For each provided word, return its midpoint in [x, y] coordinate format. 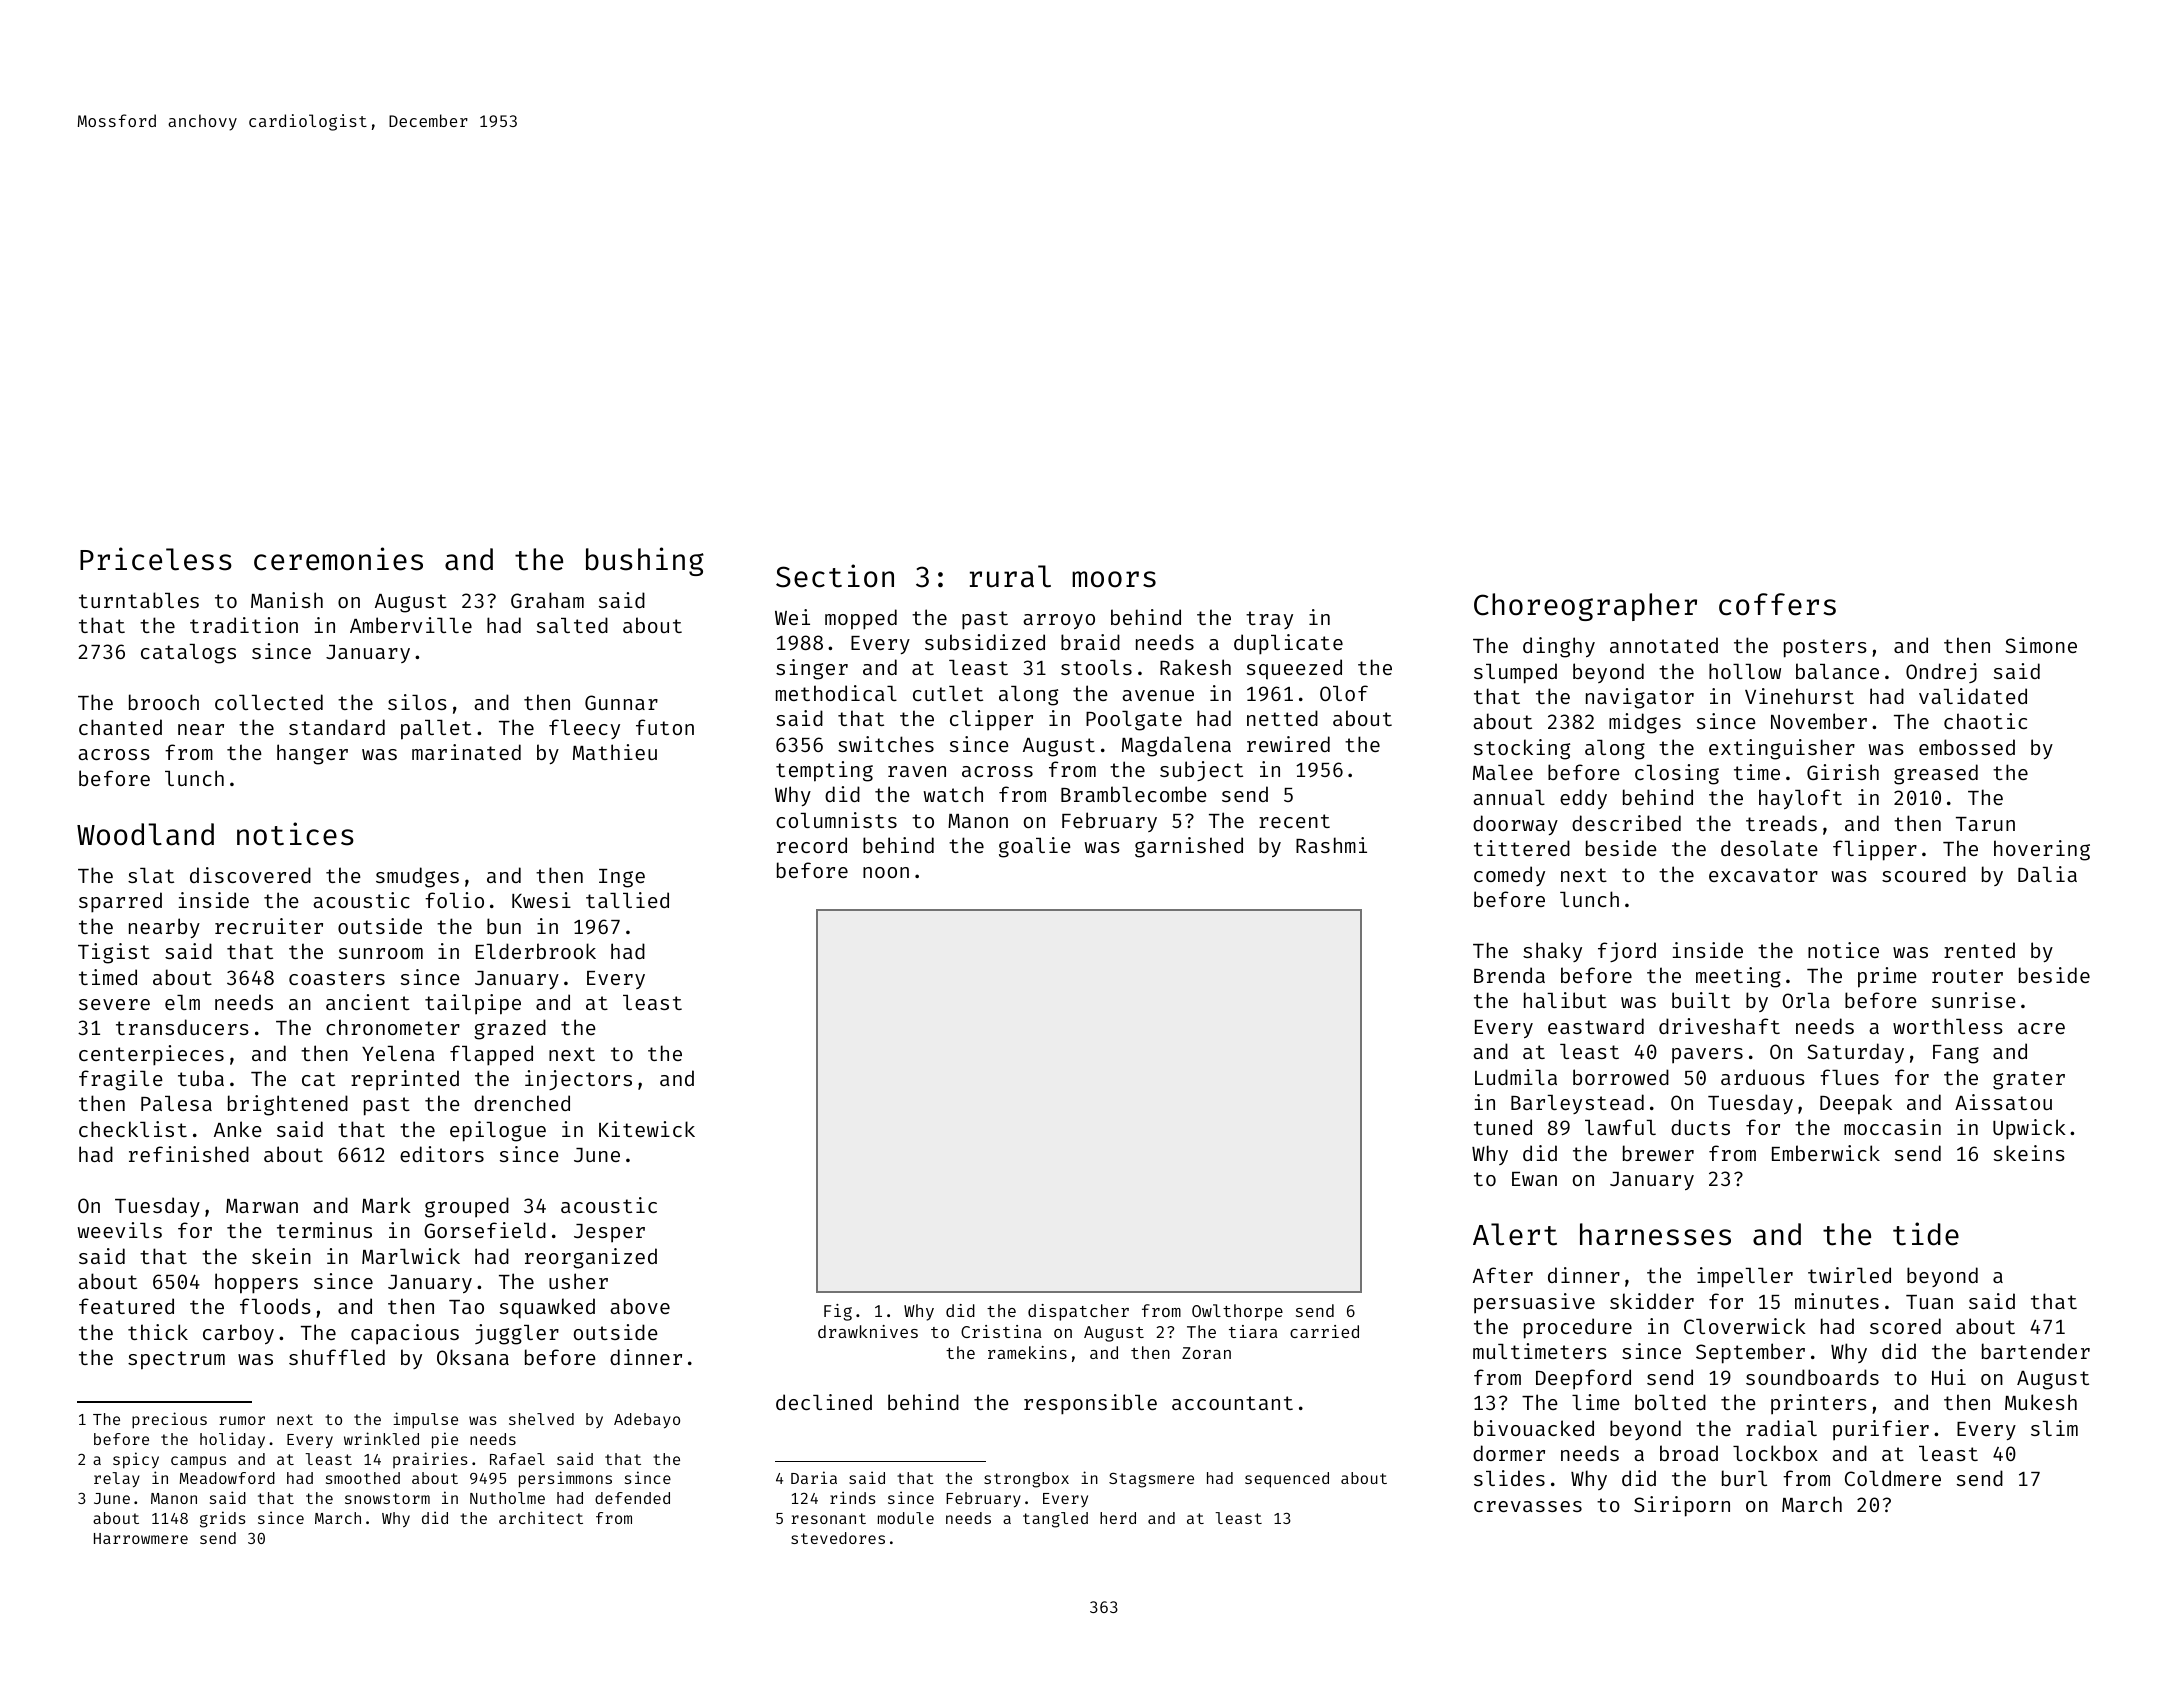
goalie [1035, 847]
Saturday [1855, 1053]
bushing [645, 561]
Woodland [145, 834]
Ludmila [1516, 1077]
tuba [201, 1078]
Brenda [1509, 975]
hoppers [256, 1283]
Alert [1515, 1234]
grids [223, 1519]
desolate [1769, 848]
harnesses [1655, 1234]
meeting [1738, 977]
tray [1269, 620]
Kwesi [541, 900]
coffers [1777, 604]
